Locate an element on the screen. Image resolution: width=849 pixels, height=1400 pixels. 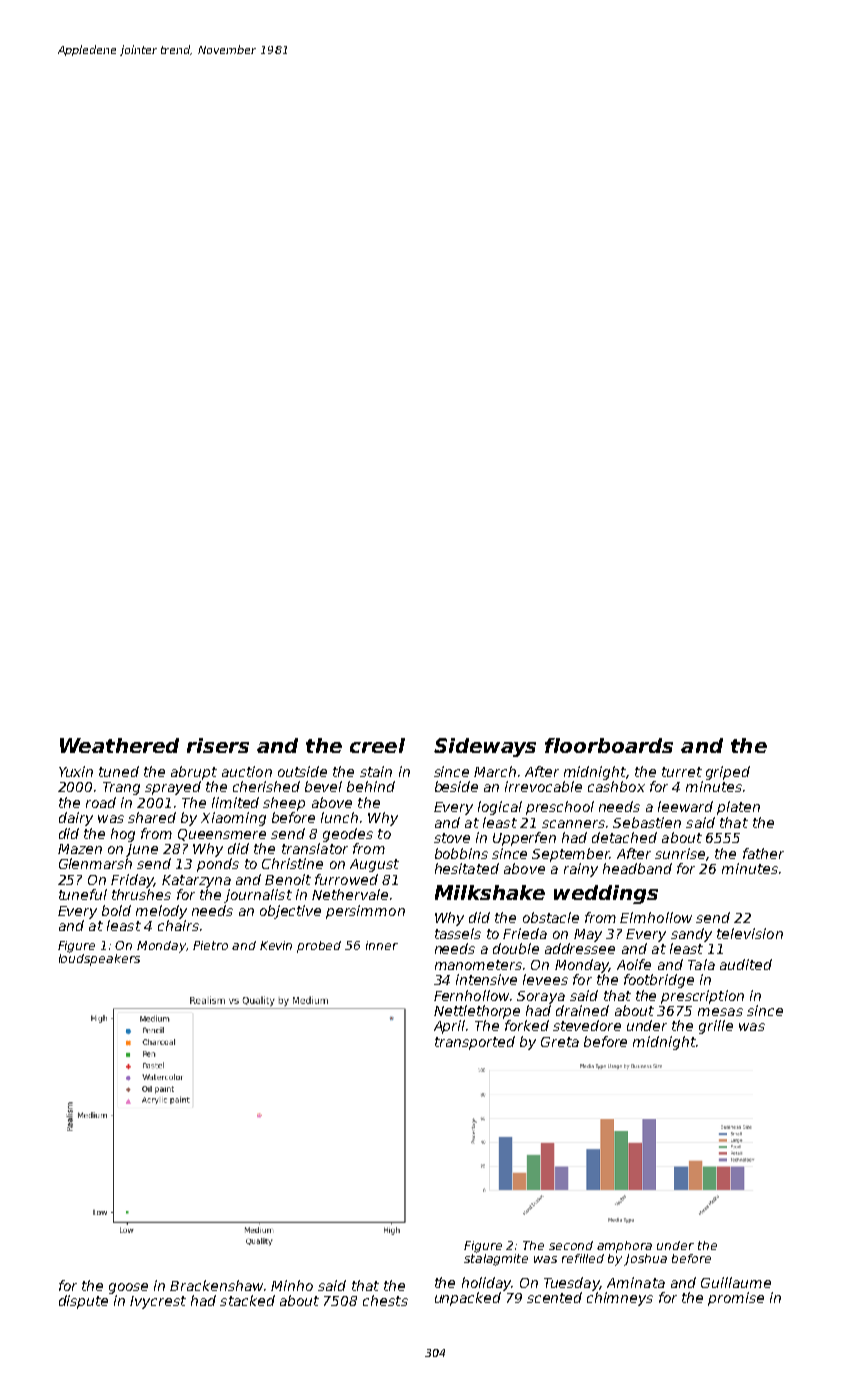
unpacked is located at coordinates (468, 1299).
